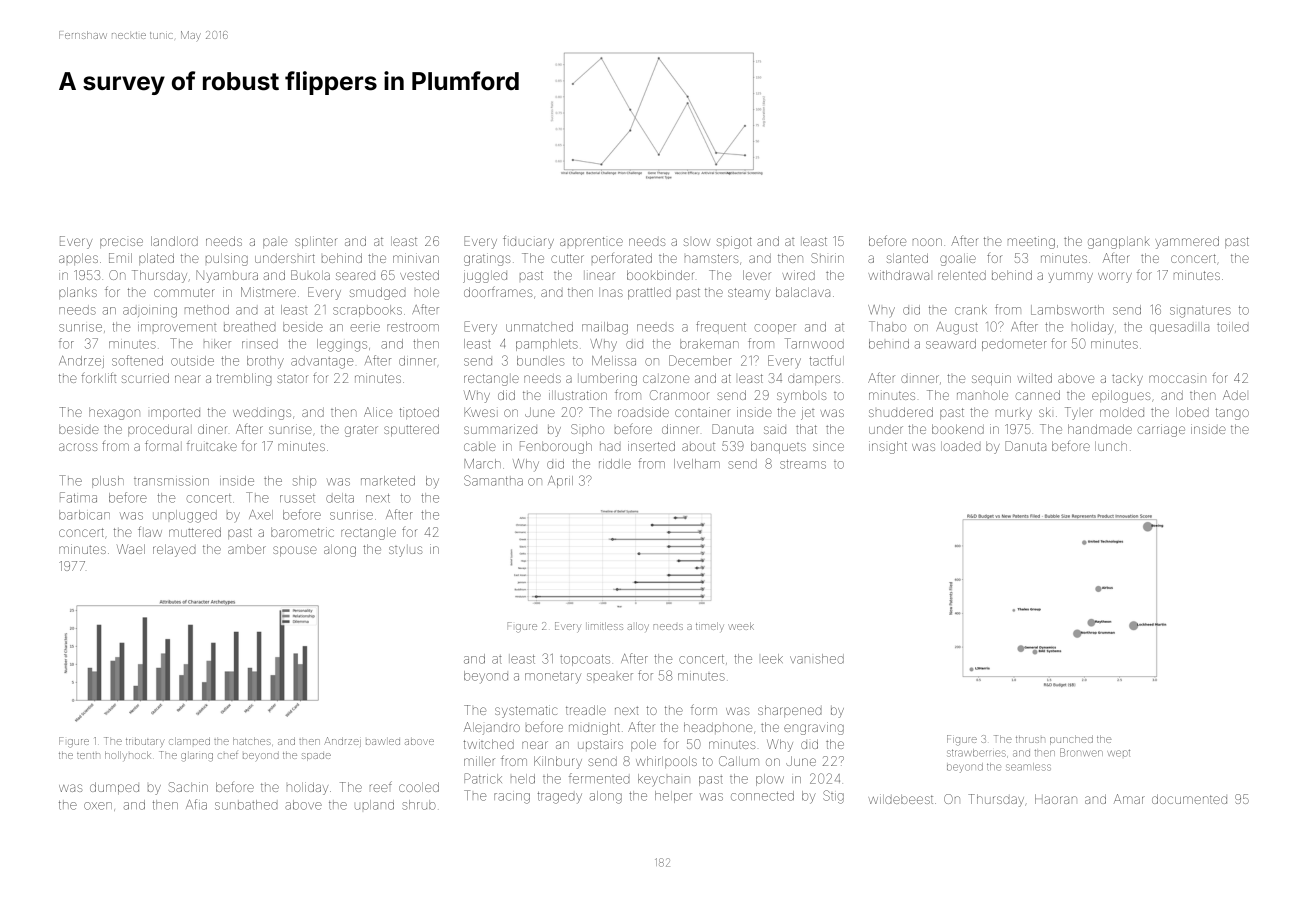 This image has height=924, width=1308. Describe the element at coordinates (827, 258) in the image. I see `Shirin` at that location.
